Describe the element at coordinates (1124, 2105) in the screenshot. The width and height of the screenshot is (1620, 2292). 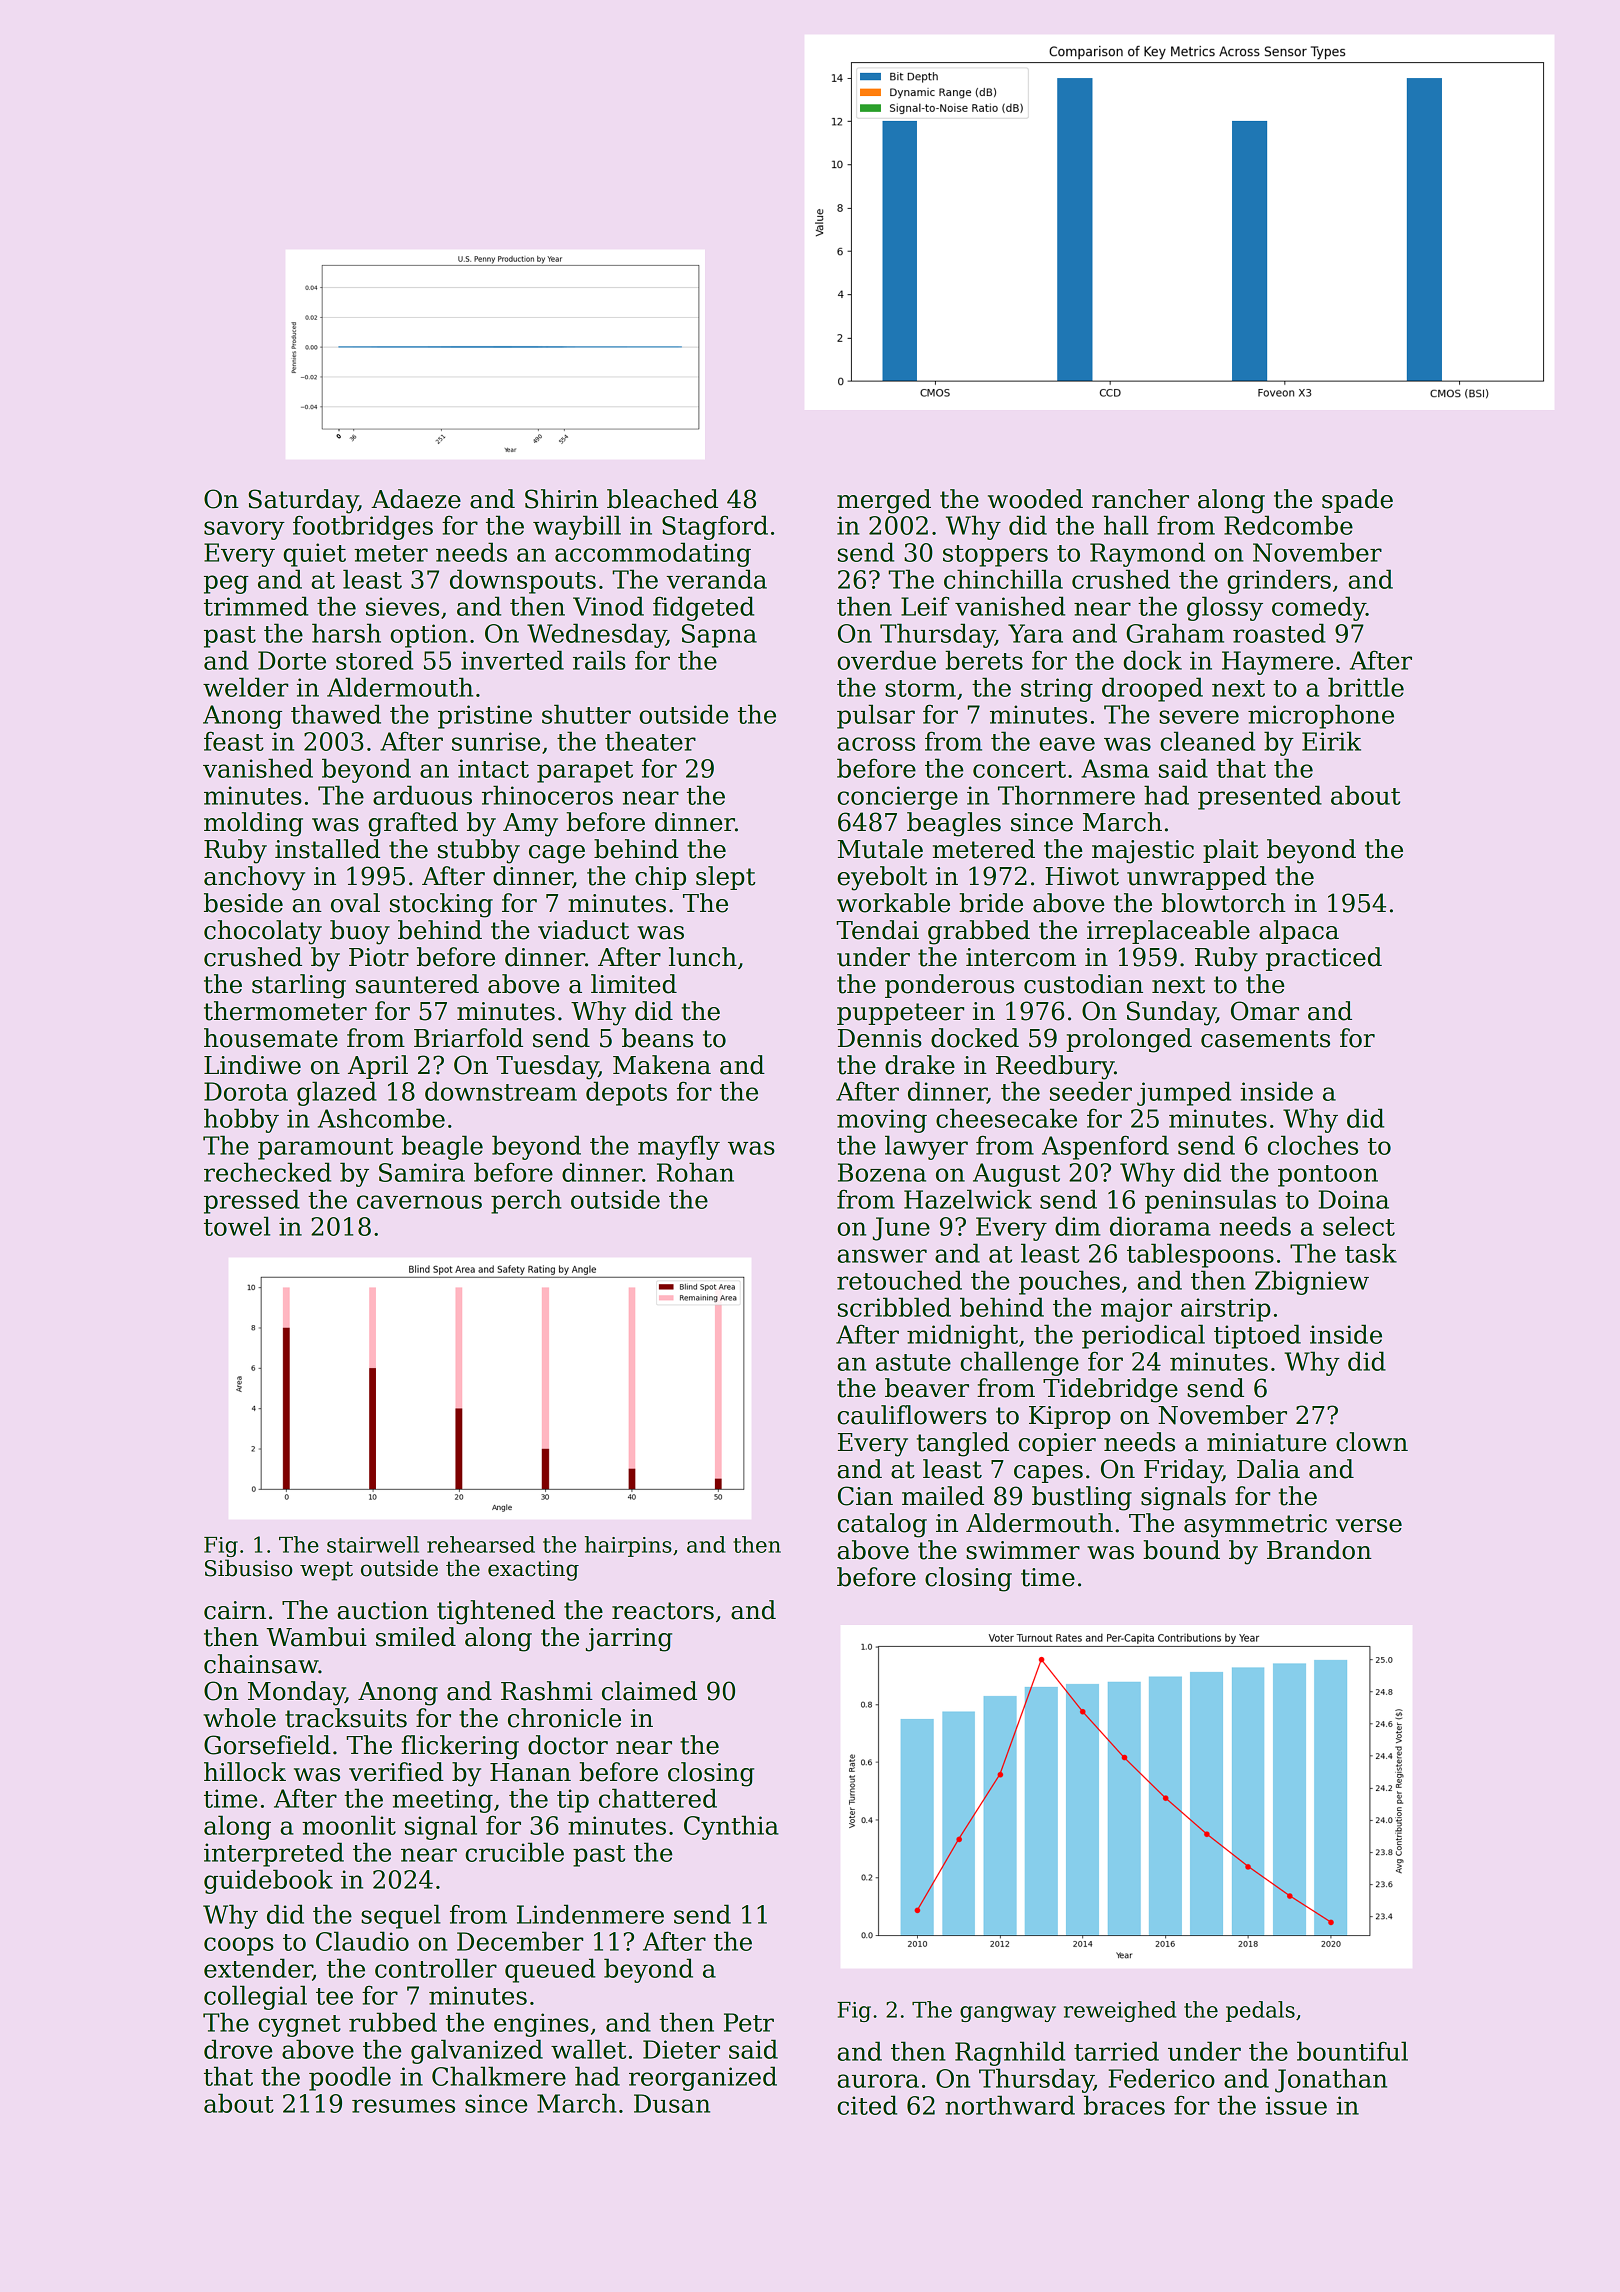
I see `braces` at that location.
